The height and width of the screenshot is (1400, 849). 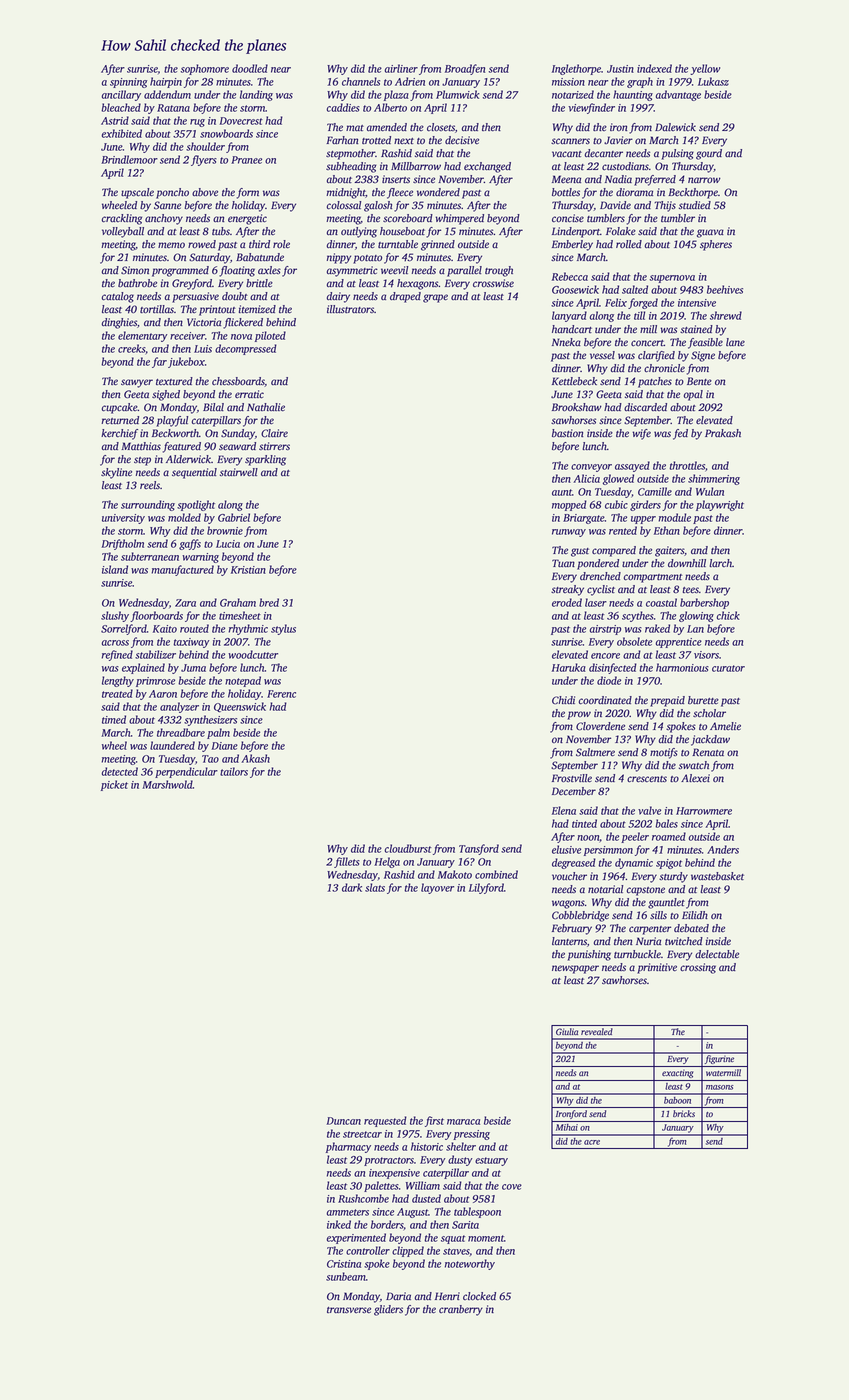 I want to click on Chidi, so click(x=563, y=700).
